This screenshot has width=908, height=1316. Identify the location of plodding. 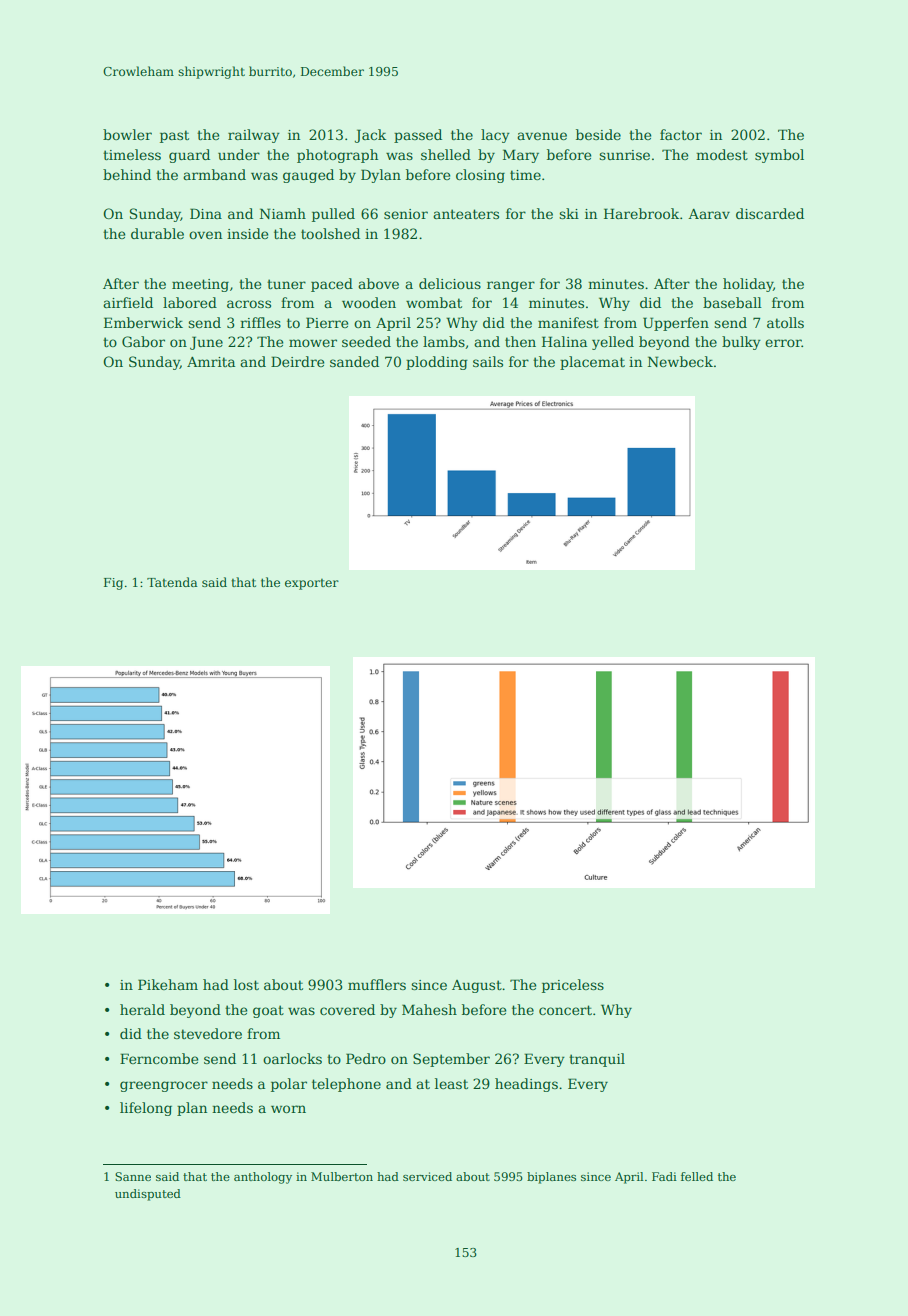
(437, 363).
